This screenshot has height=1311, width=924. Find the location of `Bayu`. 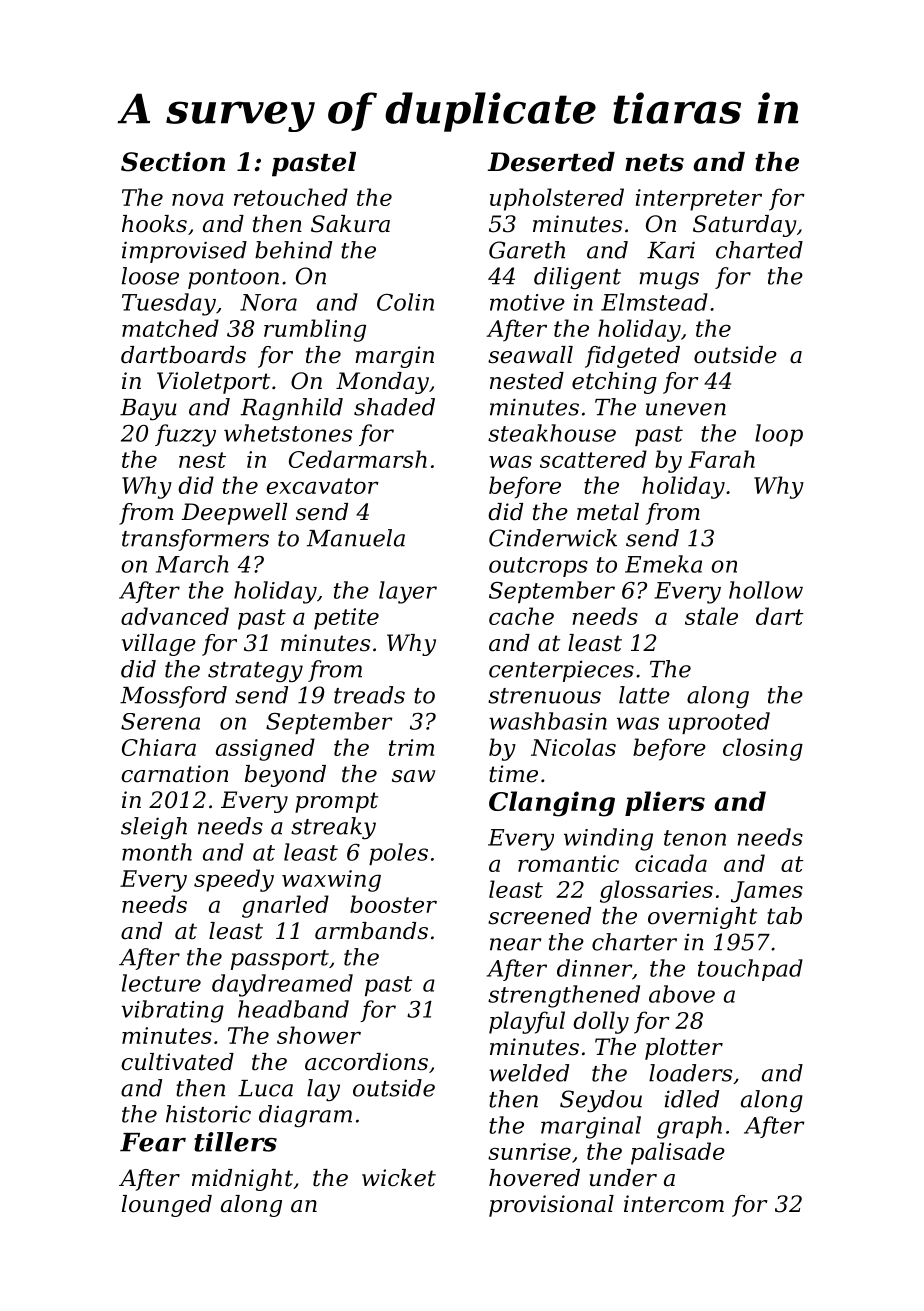

Bayu is located at coordinates (148, 410).
